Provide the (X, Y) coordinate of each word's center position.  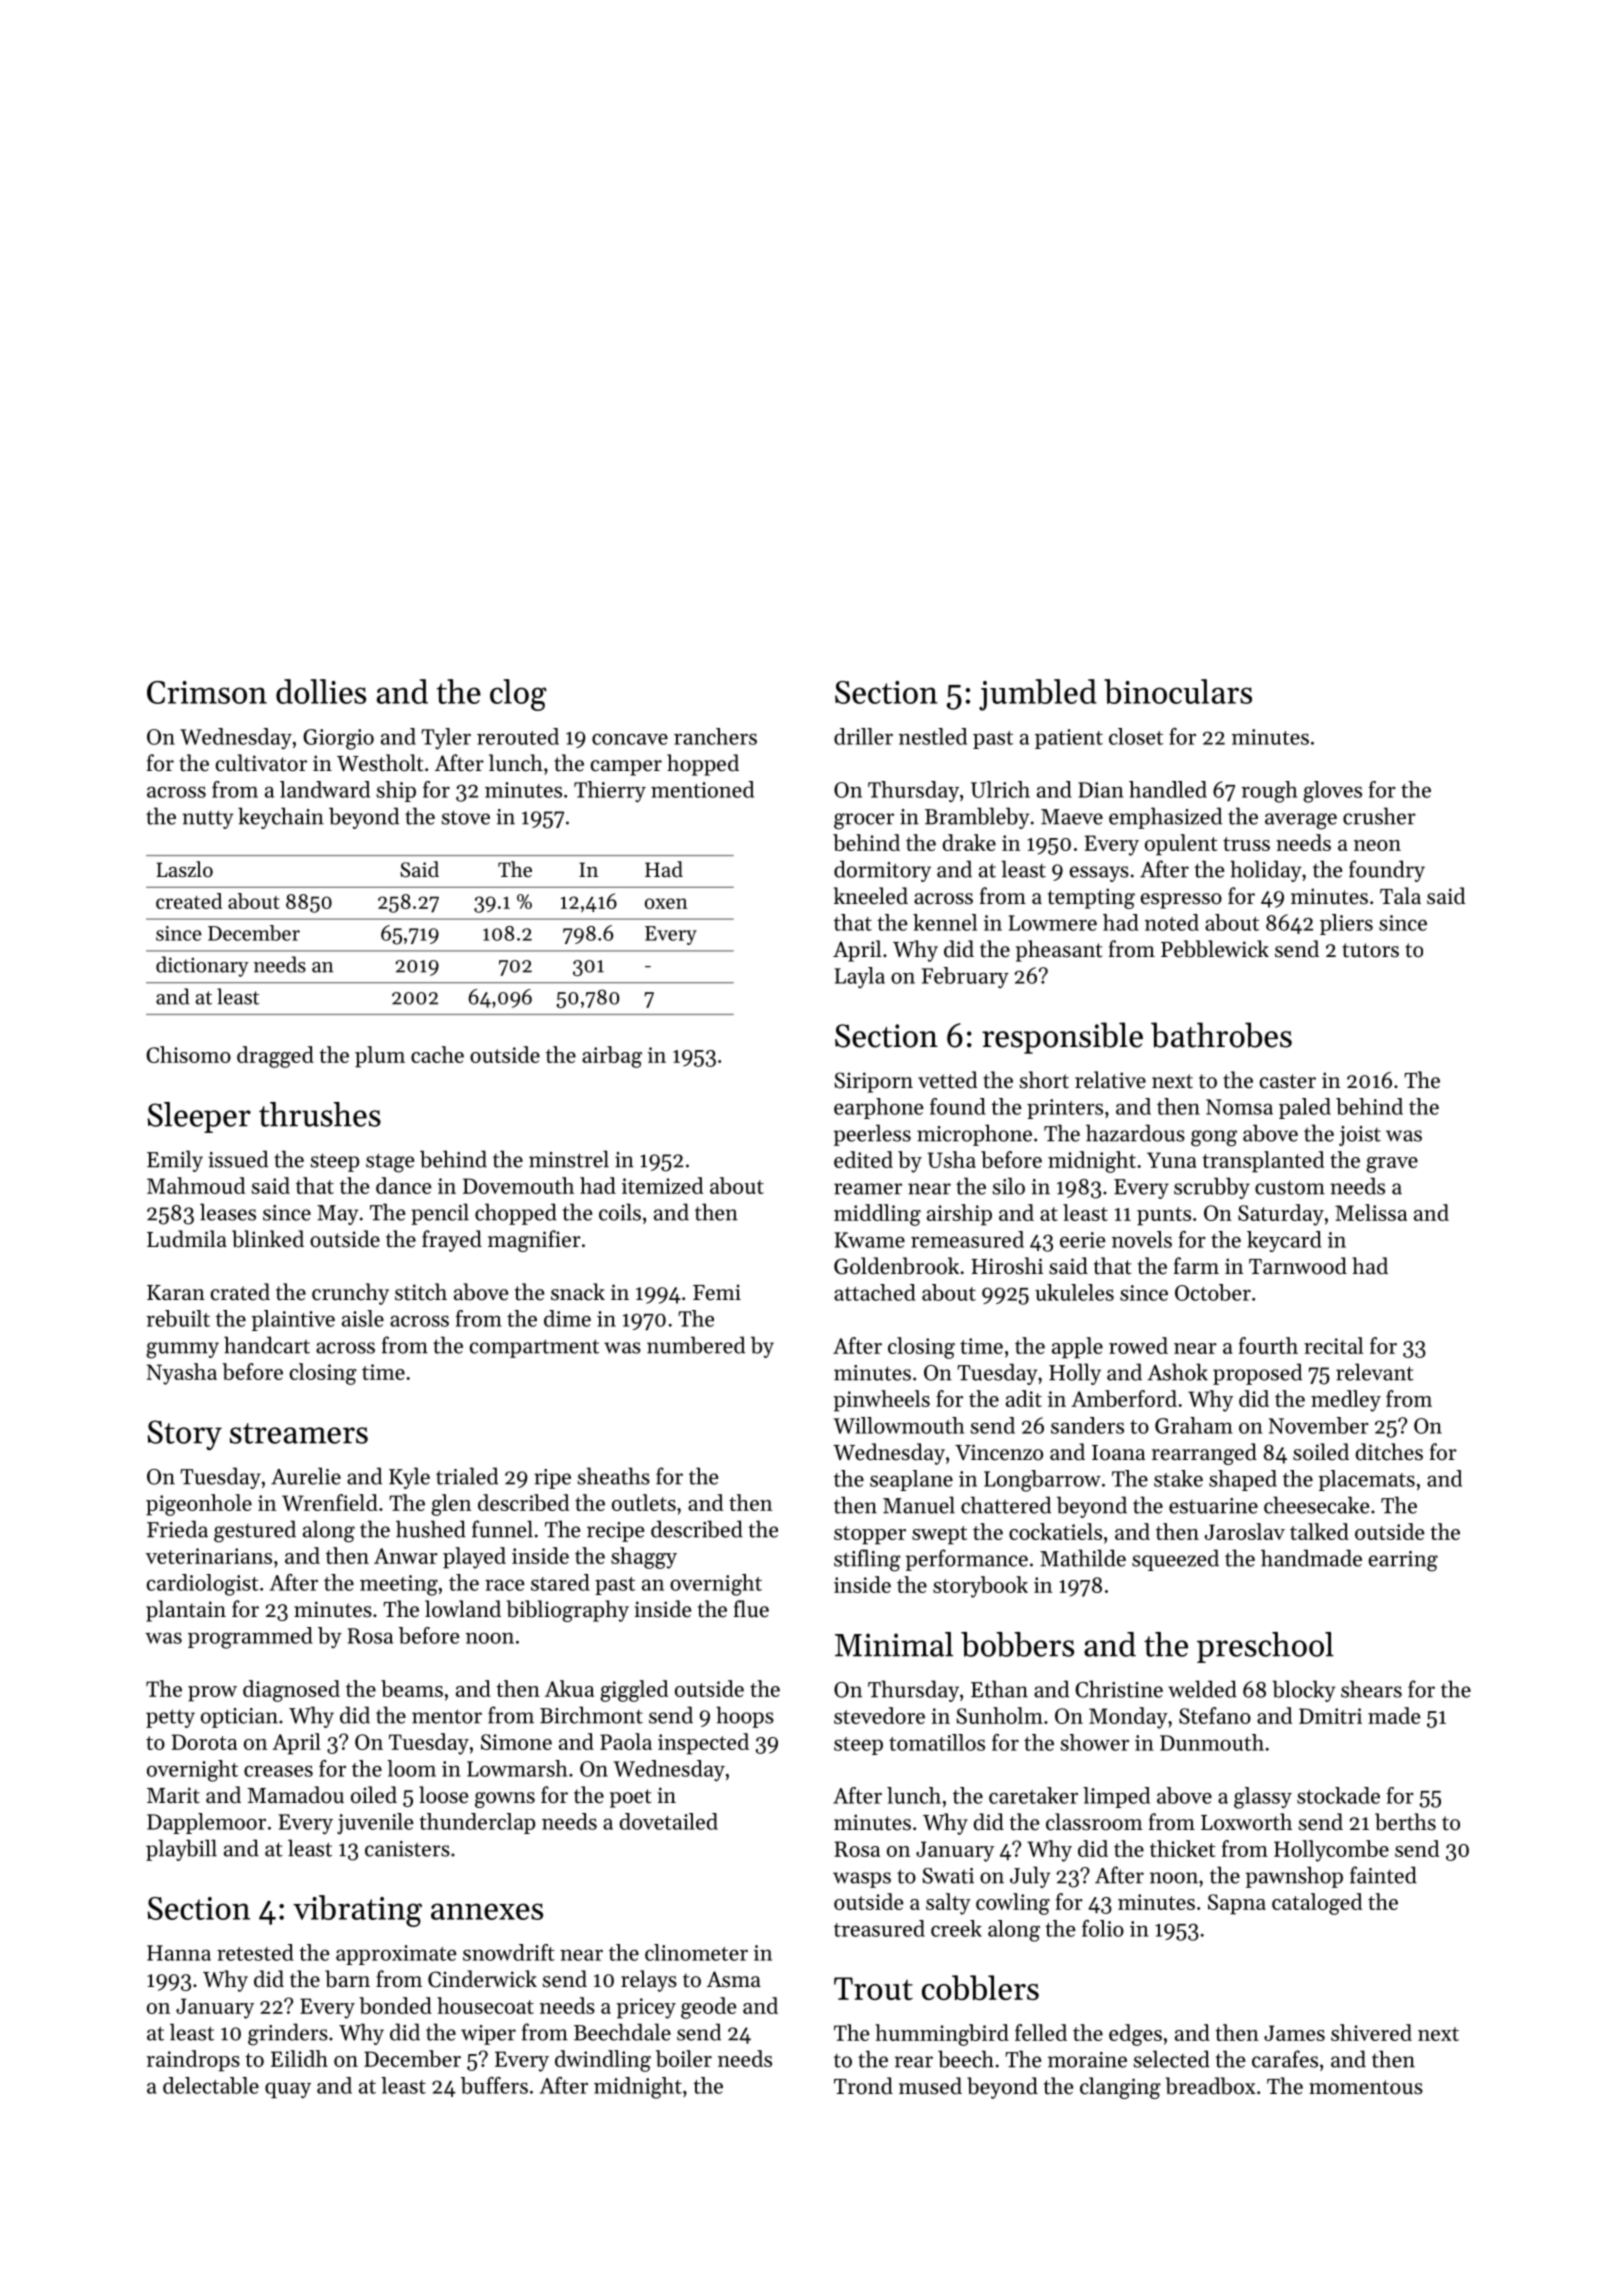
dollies (321, 691)
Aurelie (306, 1476)
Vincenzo (999, 1452)
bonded (395, 2005)
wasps (862, 1880)
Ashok (1177, 1372)
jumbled (1038, 695)
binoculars (1178, 691)
